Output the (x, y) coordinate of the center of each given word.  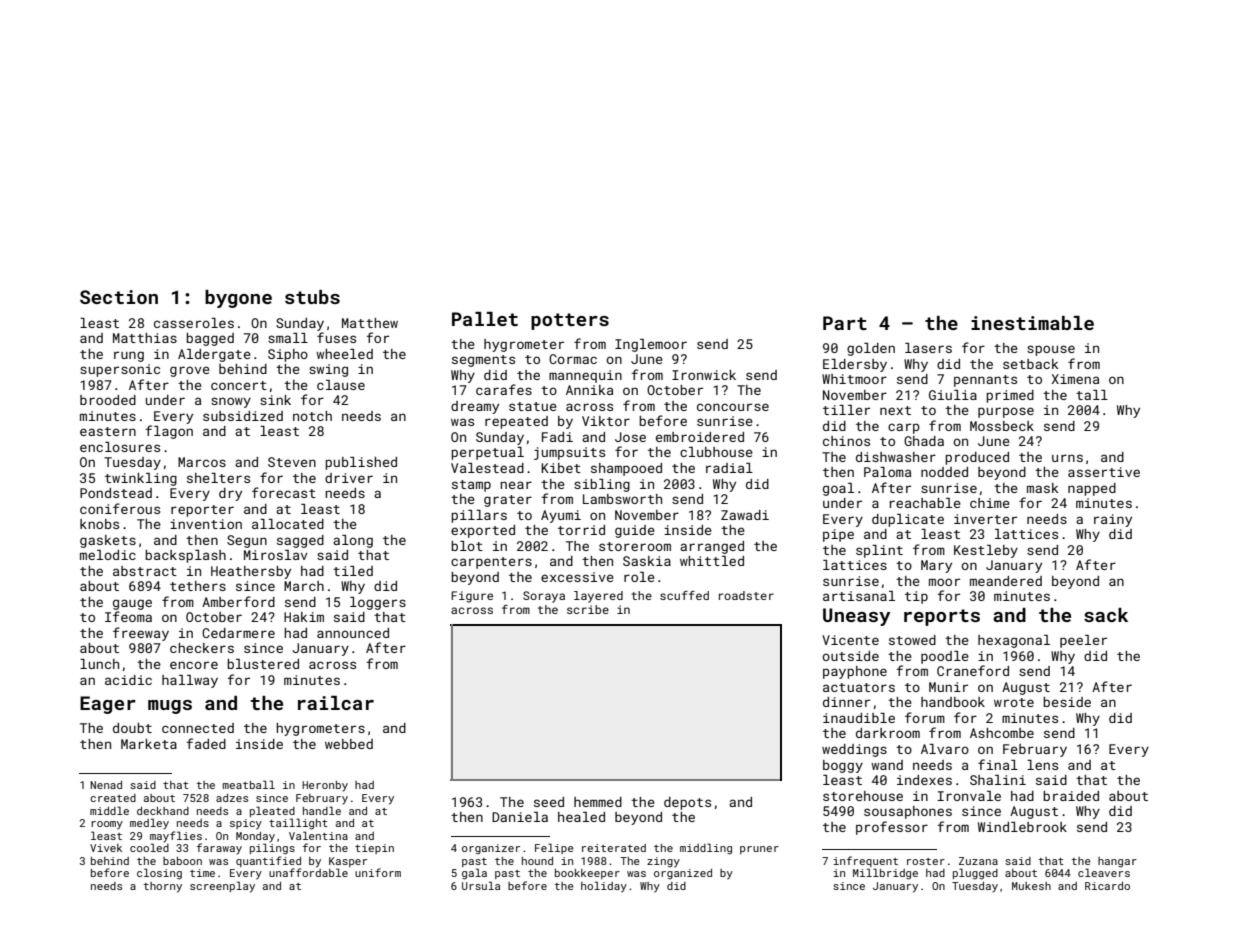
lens (1042, 765)
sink (275, 400)
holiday (604, 887)
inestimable (1032, 323)
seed (549, 802)
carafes (504, 389)
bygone (238, 299)
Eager (108, 705)
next (895, 410)
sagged (300, 541)
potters (570, 321)
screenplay (222, 887)
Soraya (544, 597)
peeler (1083, 641)
